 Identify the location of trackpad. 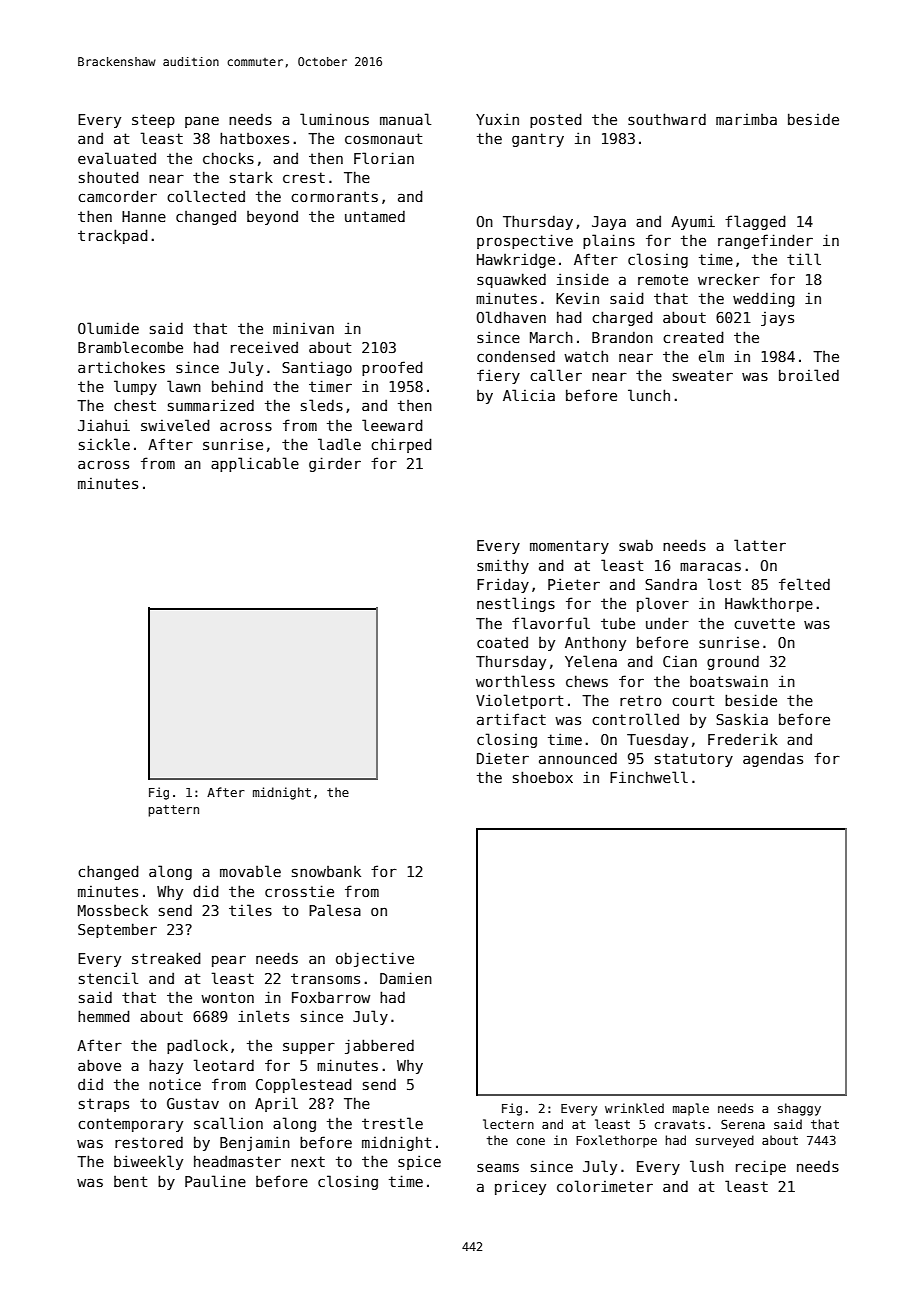
(113, 236).
